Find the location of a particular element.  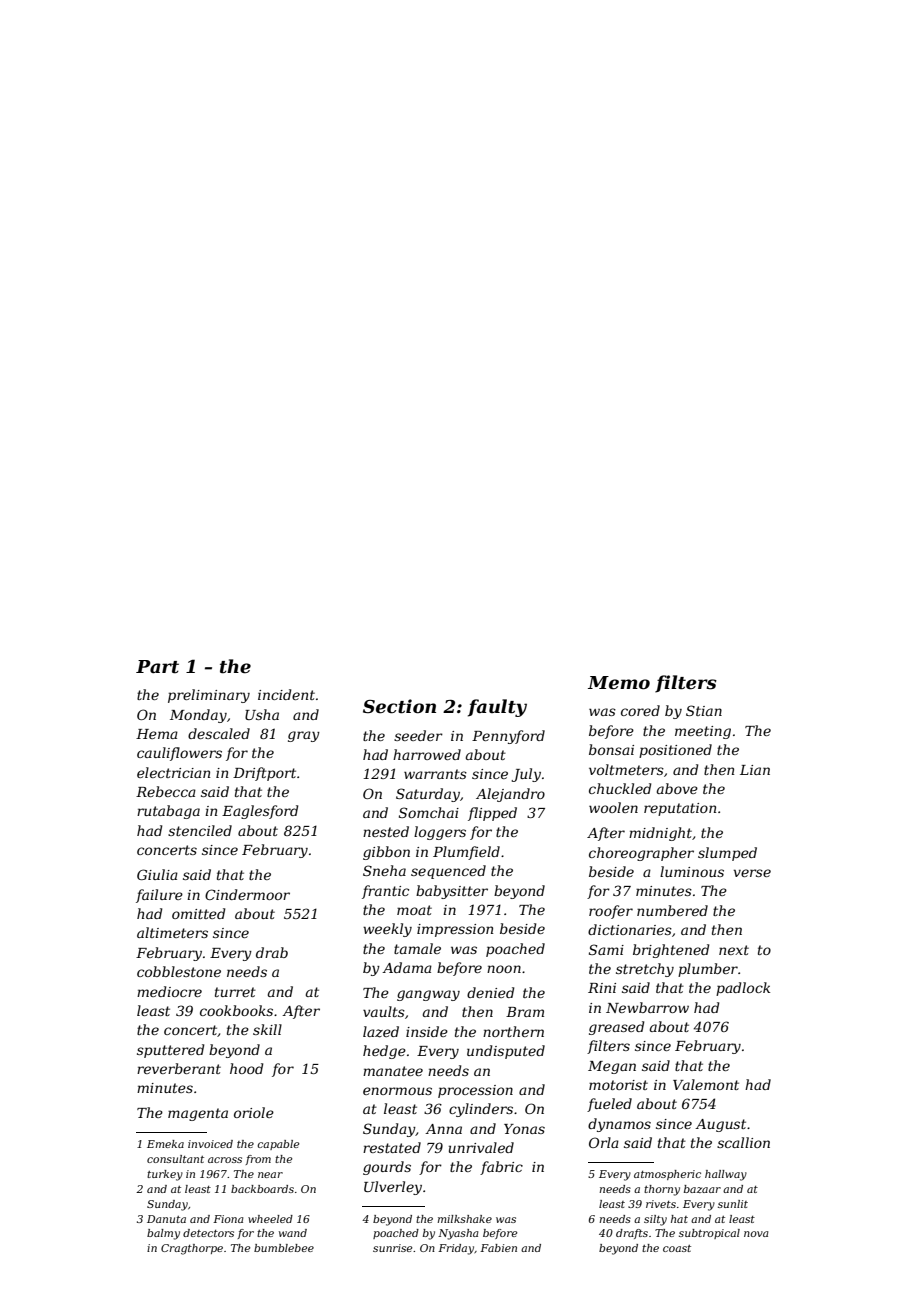

mediocre is located at coordinates (169, 991).
